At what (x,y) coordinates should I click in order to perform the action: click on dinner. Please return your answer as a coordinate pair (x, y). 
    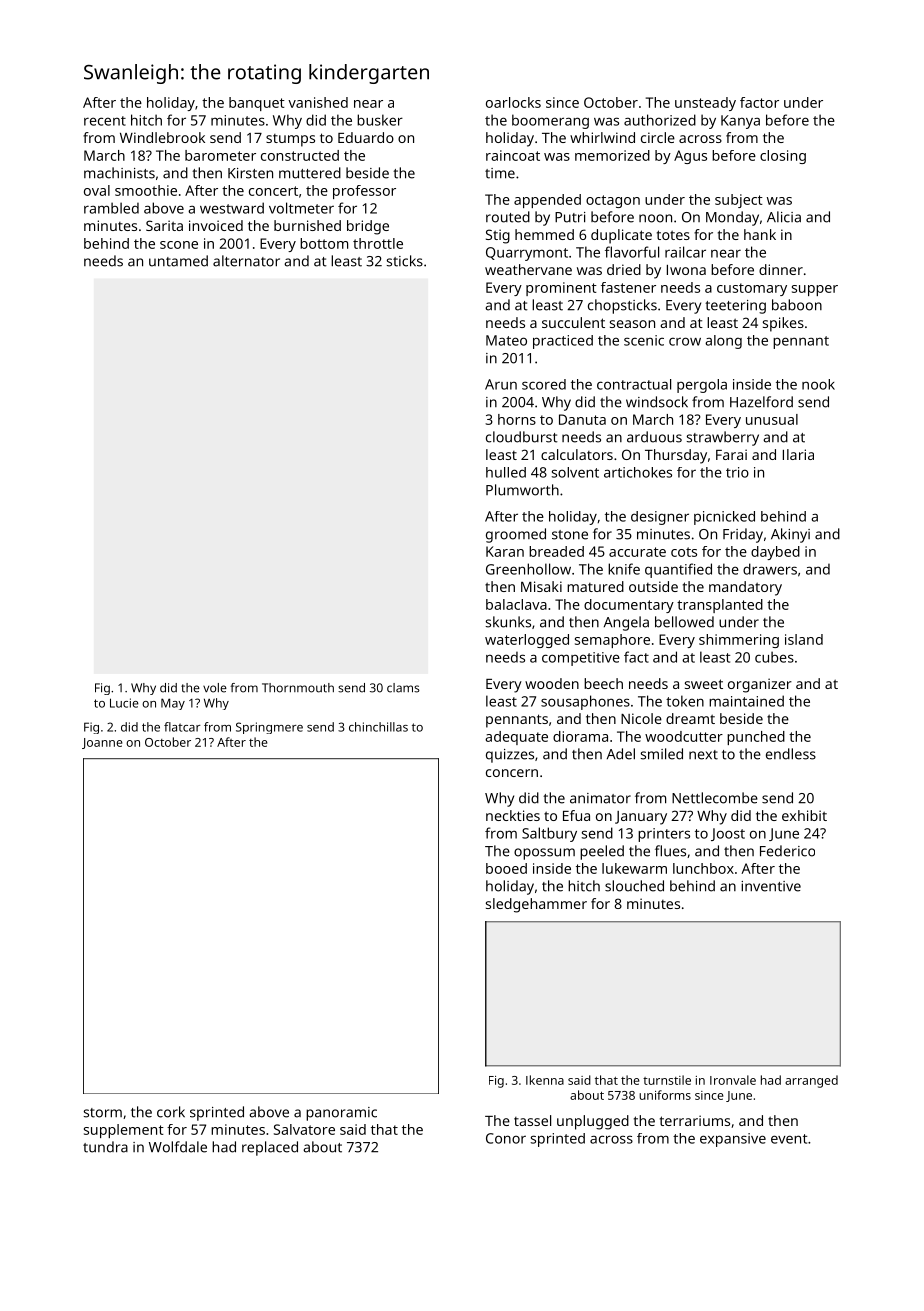
    Looking at the image, I should click on (781, 269).
